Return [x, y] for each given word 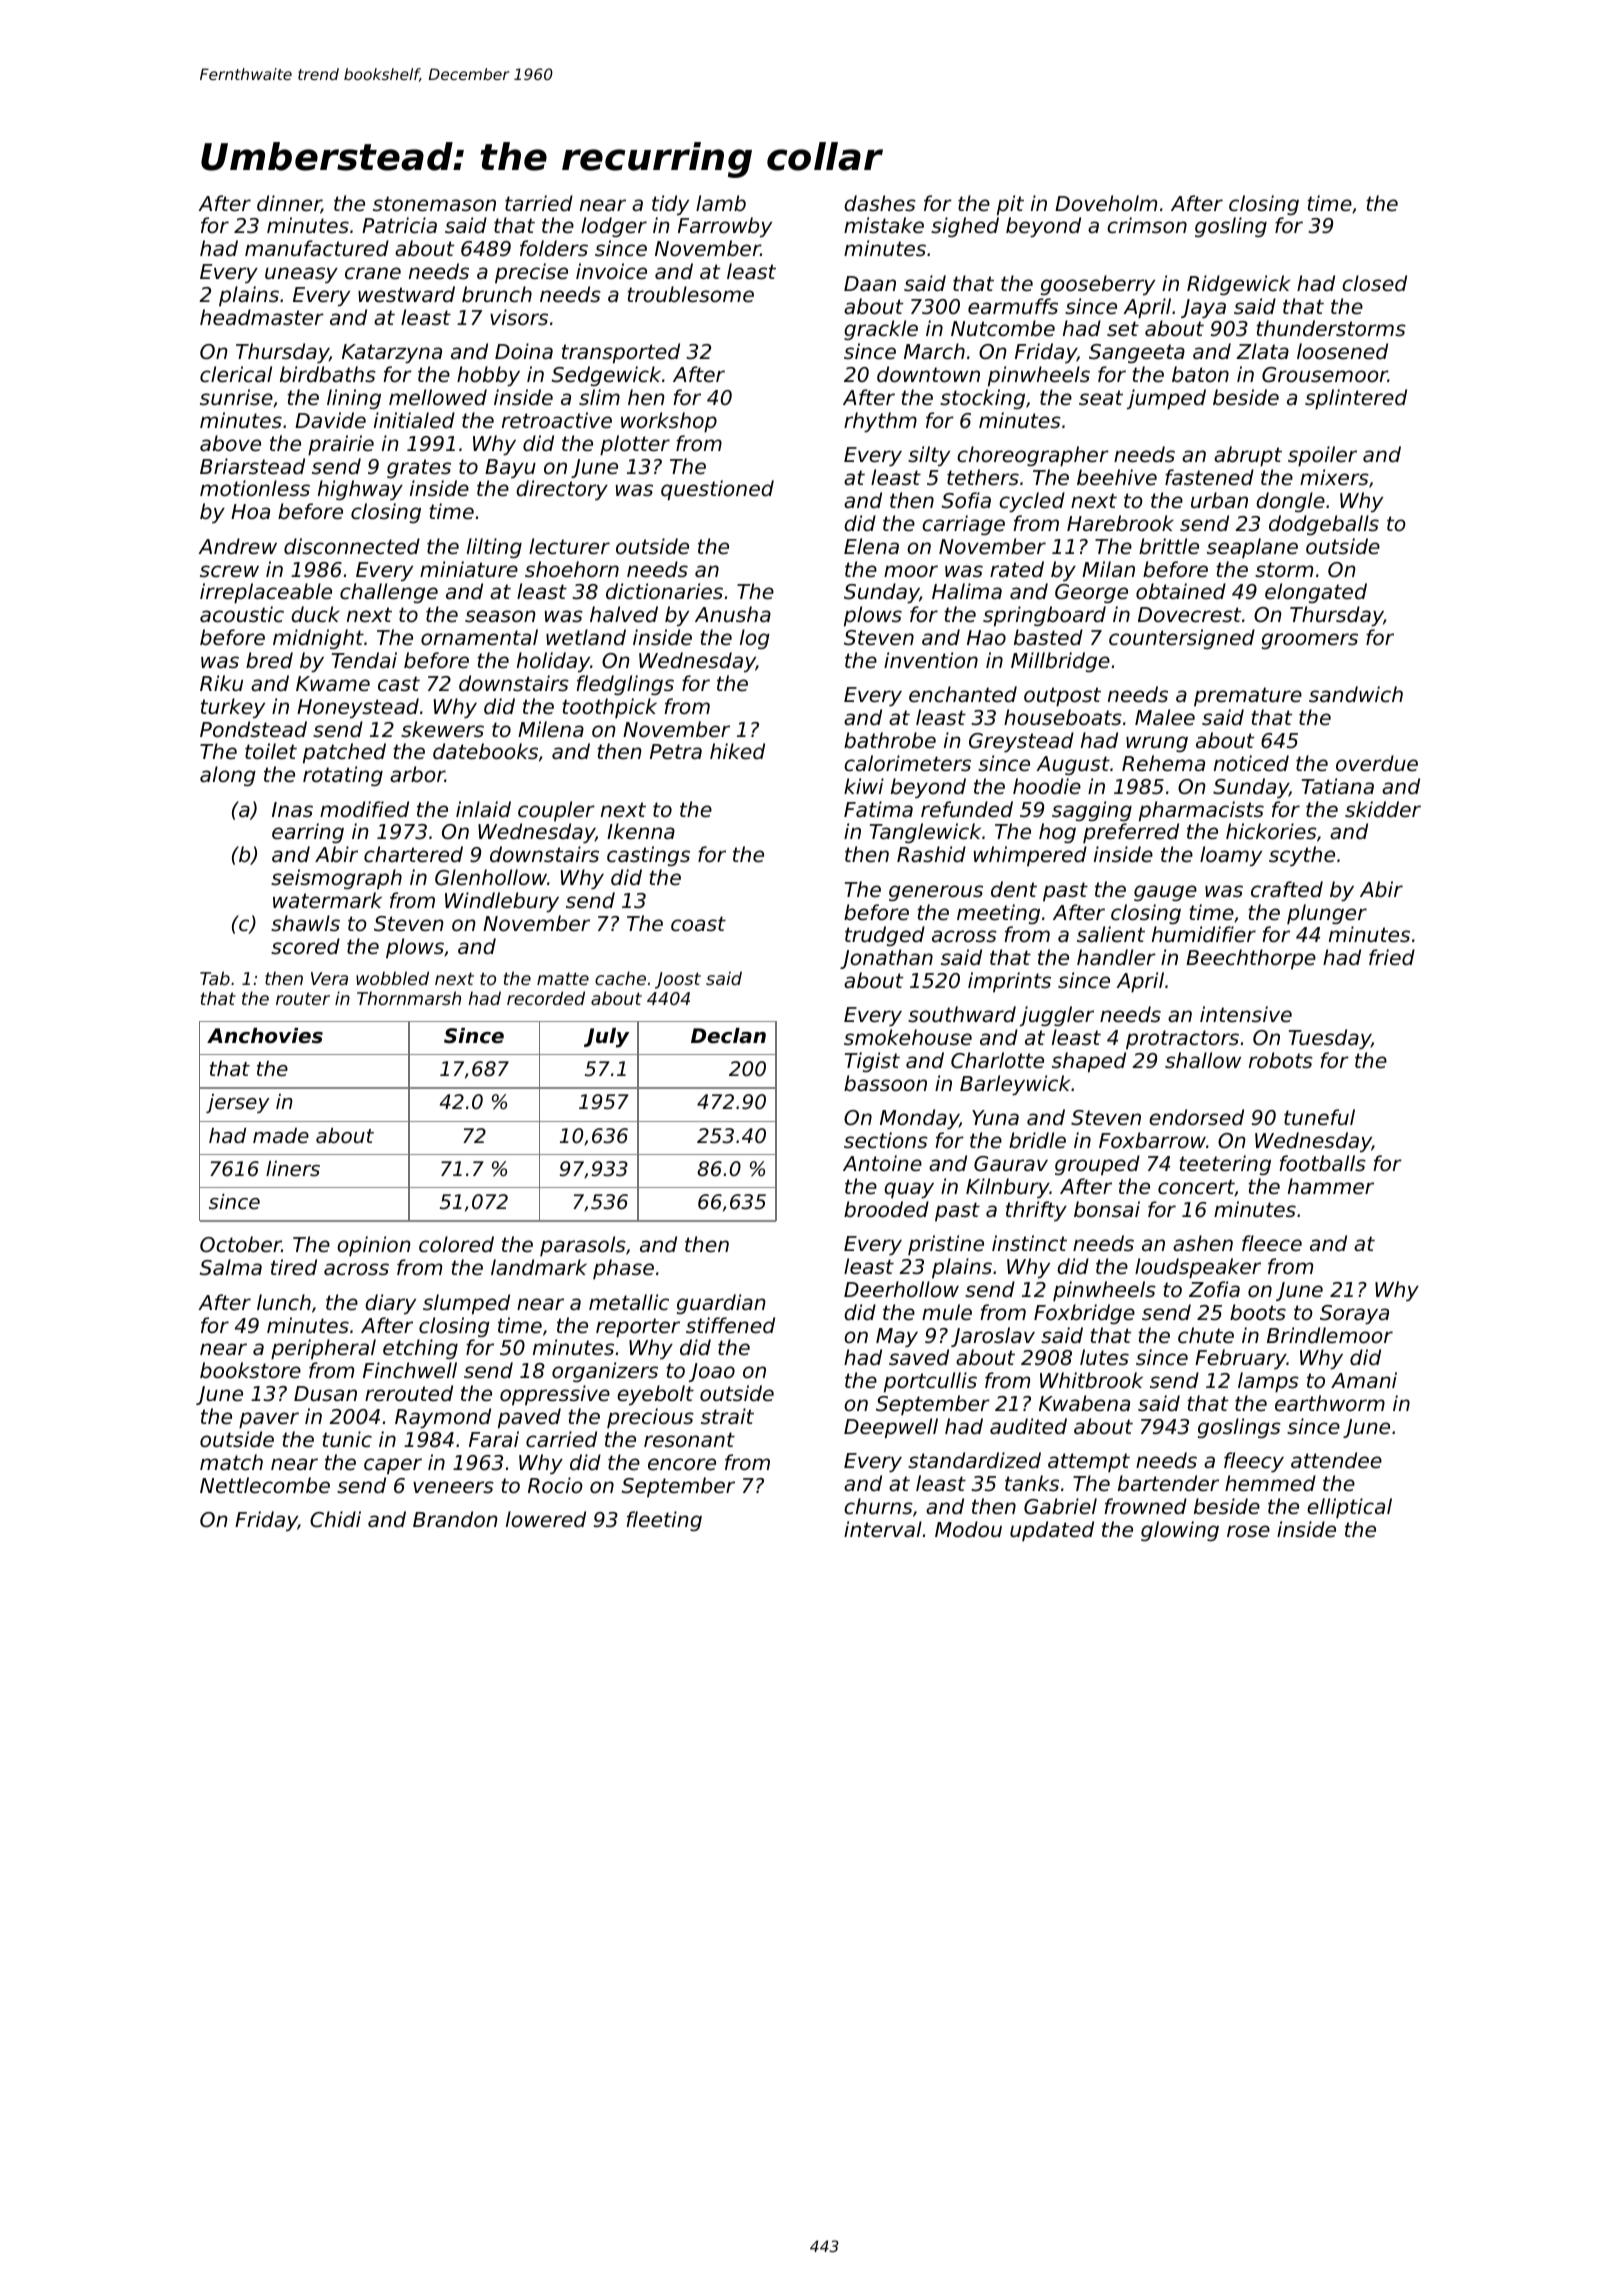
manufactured [317, 248]
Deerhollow [901, 1289]
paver [269, 1420]
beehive [1117, 477]
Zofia [1214, 1289]
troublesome [690, 294]
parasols [583, 1246]
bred [269, 660]
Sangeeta [1137, 353]
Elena [871, 546]
